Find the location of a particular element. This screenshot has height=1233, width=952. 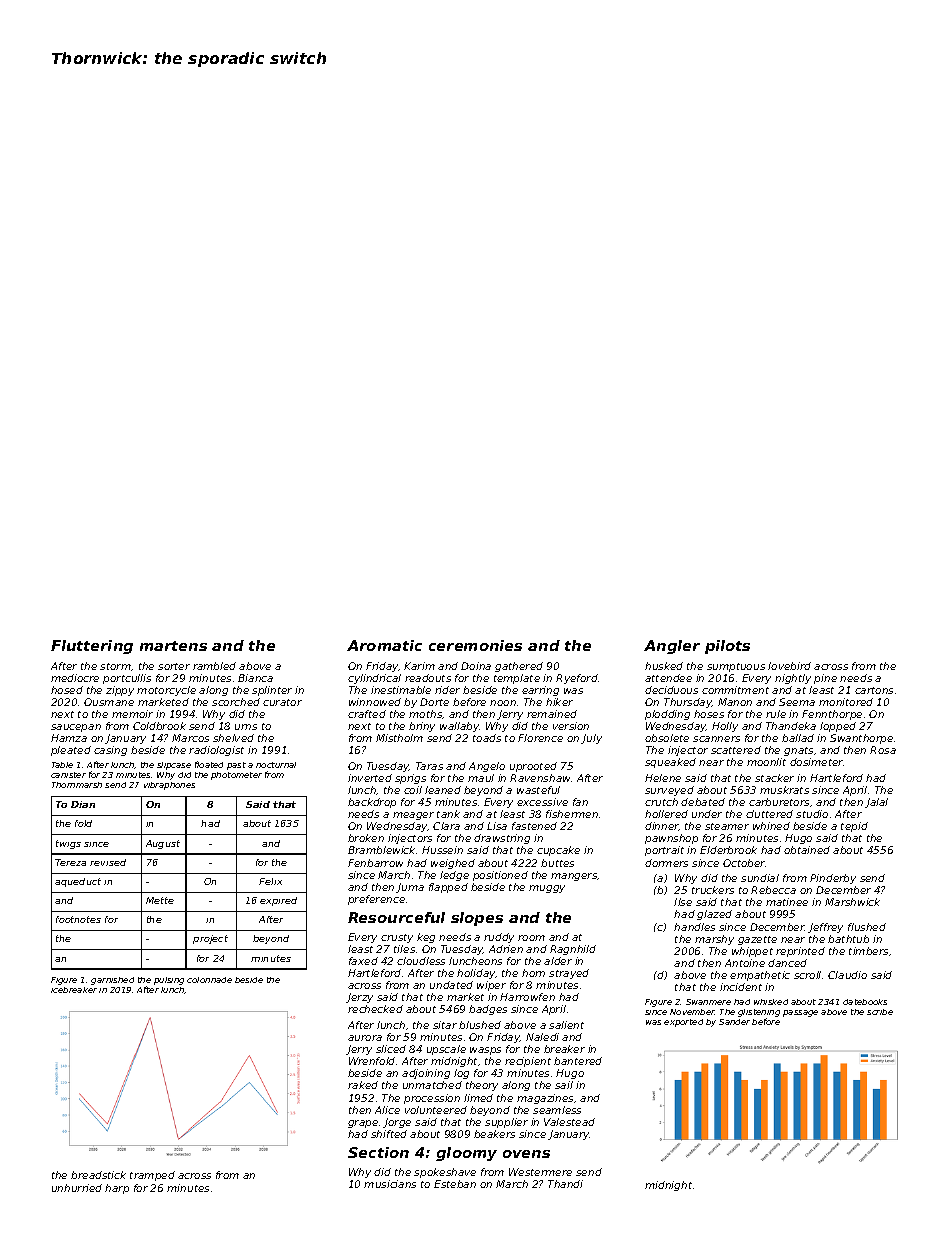

alder is located at coordinates (558, 961).
